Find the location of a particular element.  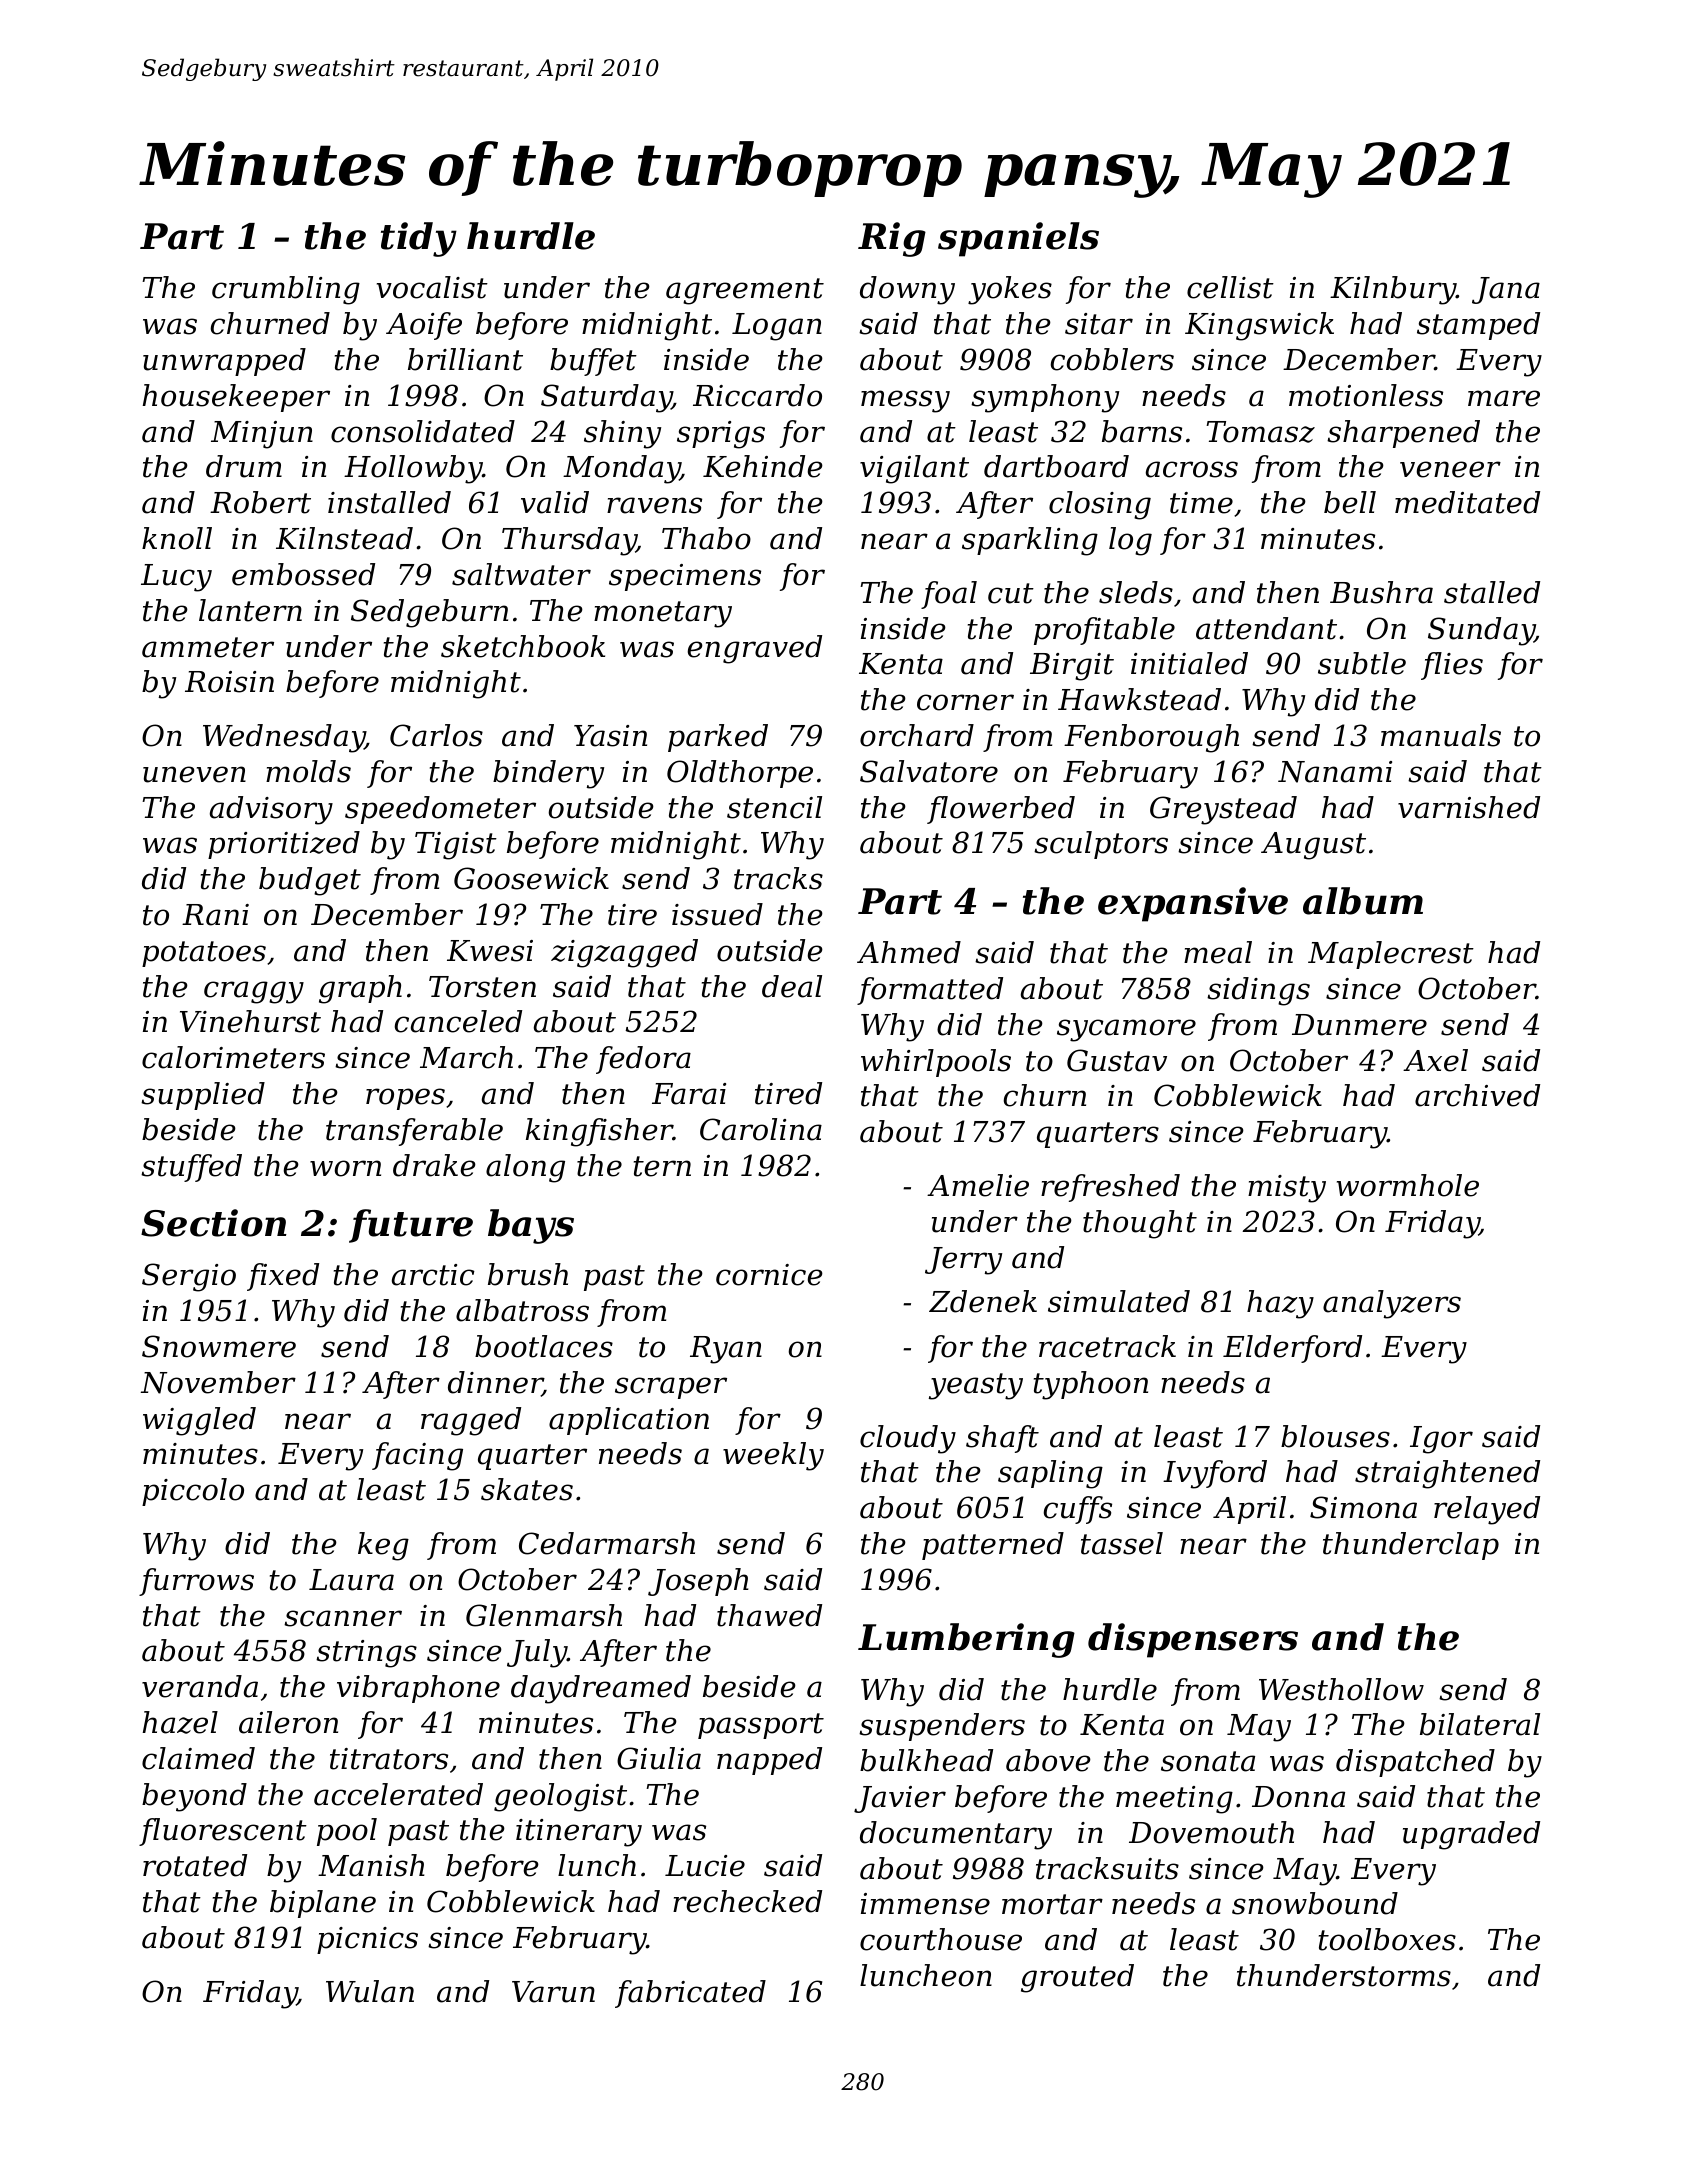

Varun is located at coordinates (553, 1992).
